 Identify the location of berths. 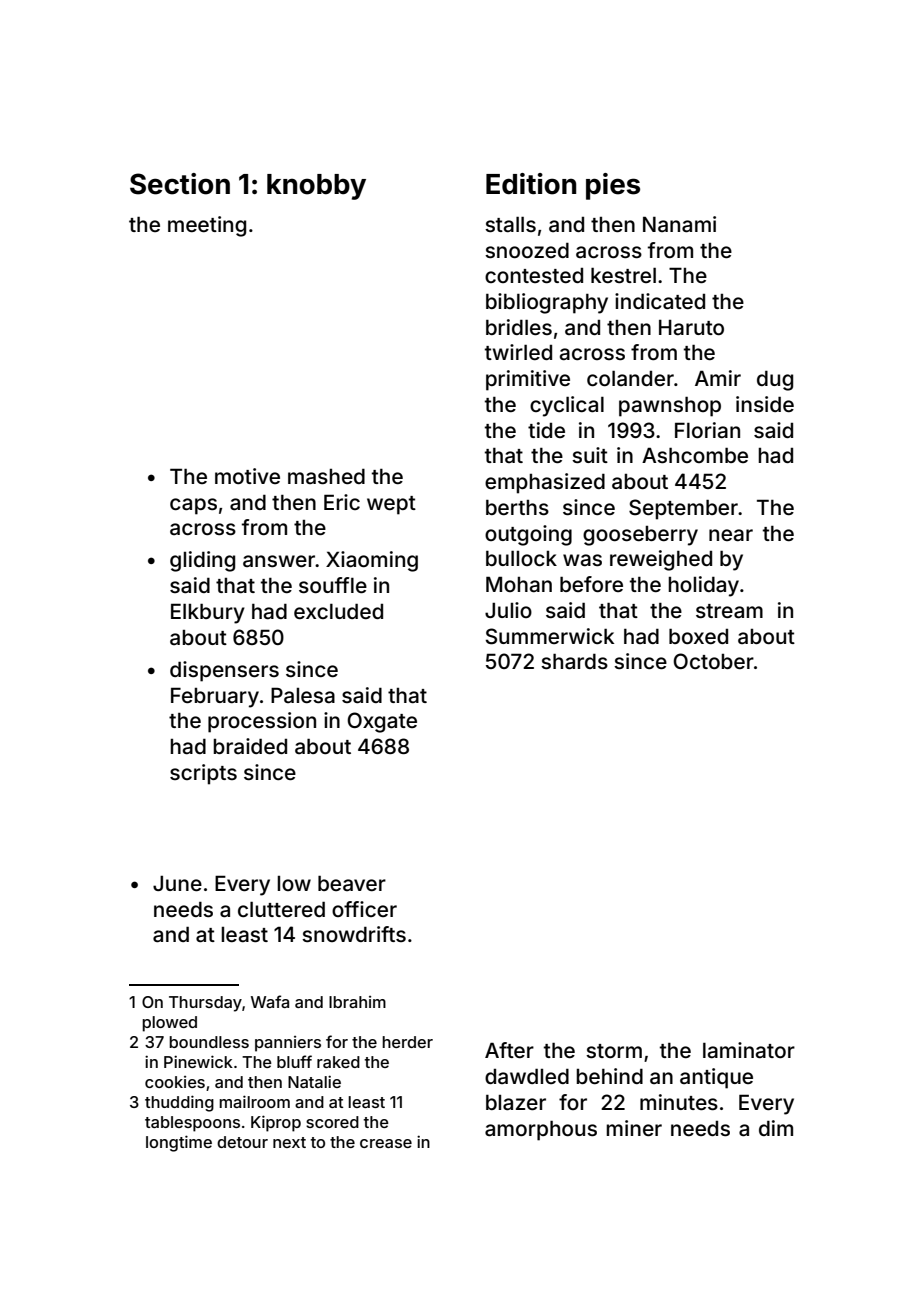
(517, 507).
